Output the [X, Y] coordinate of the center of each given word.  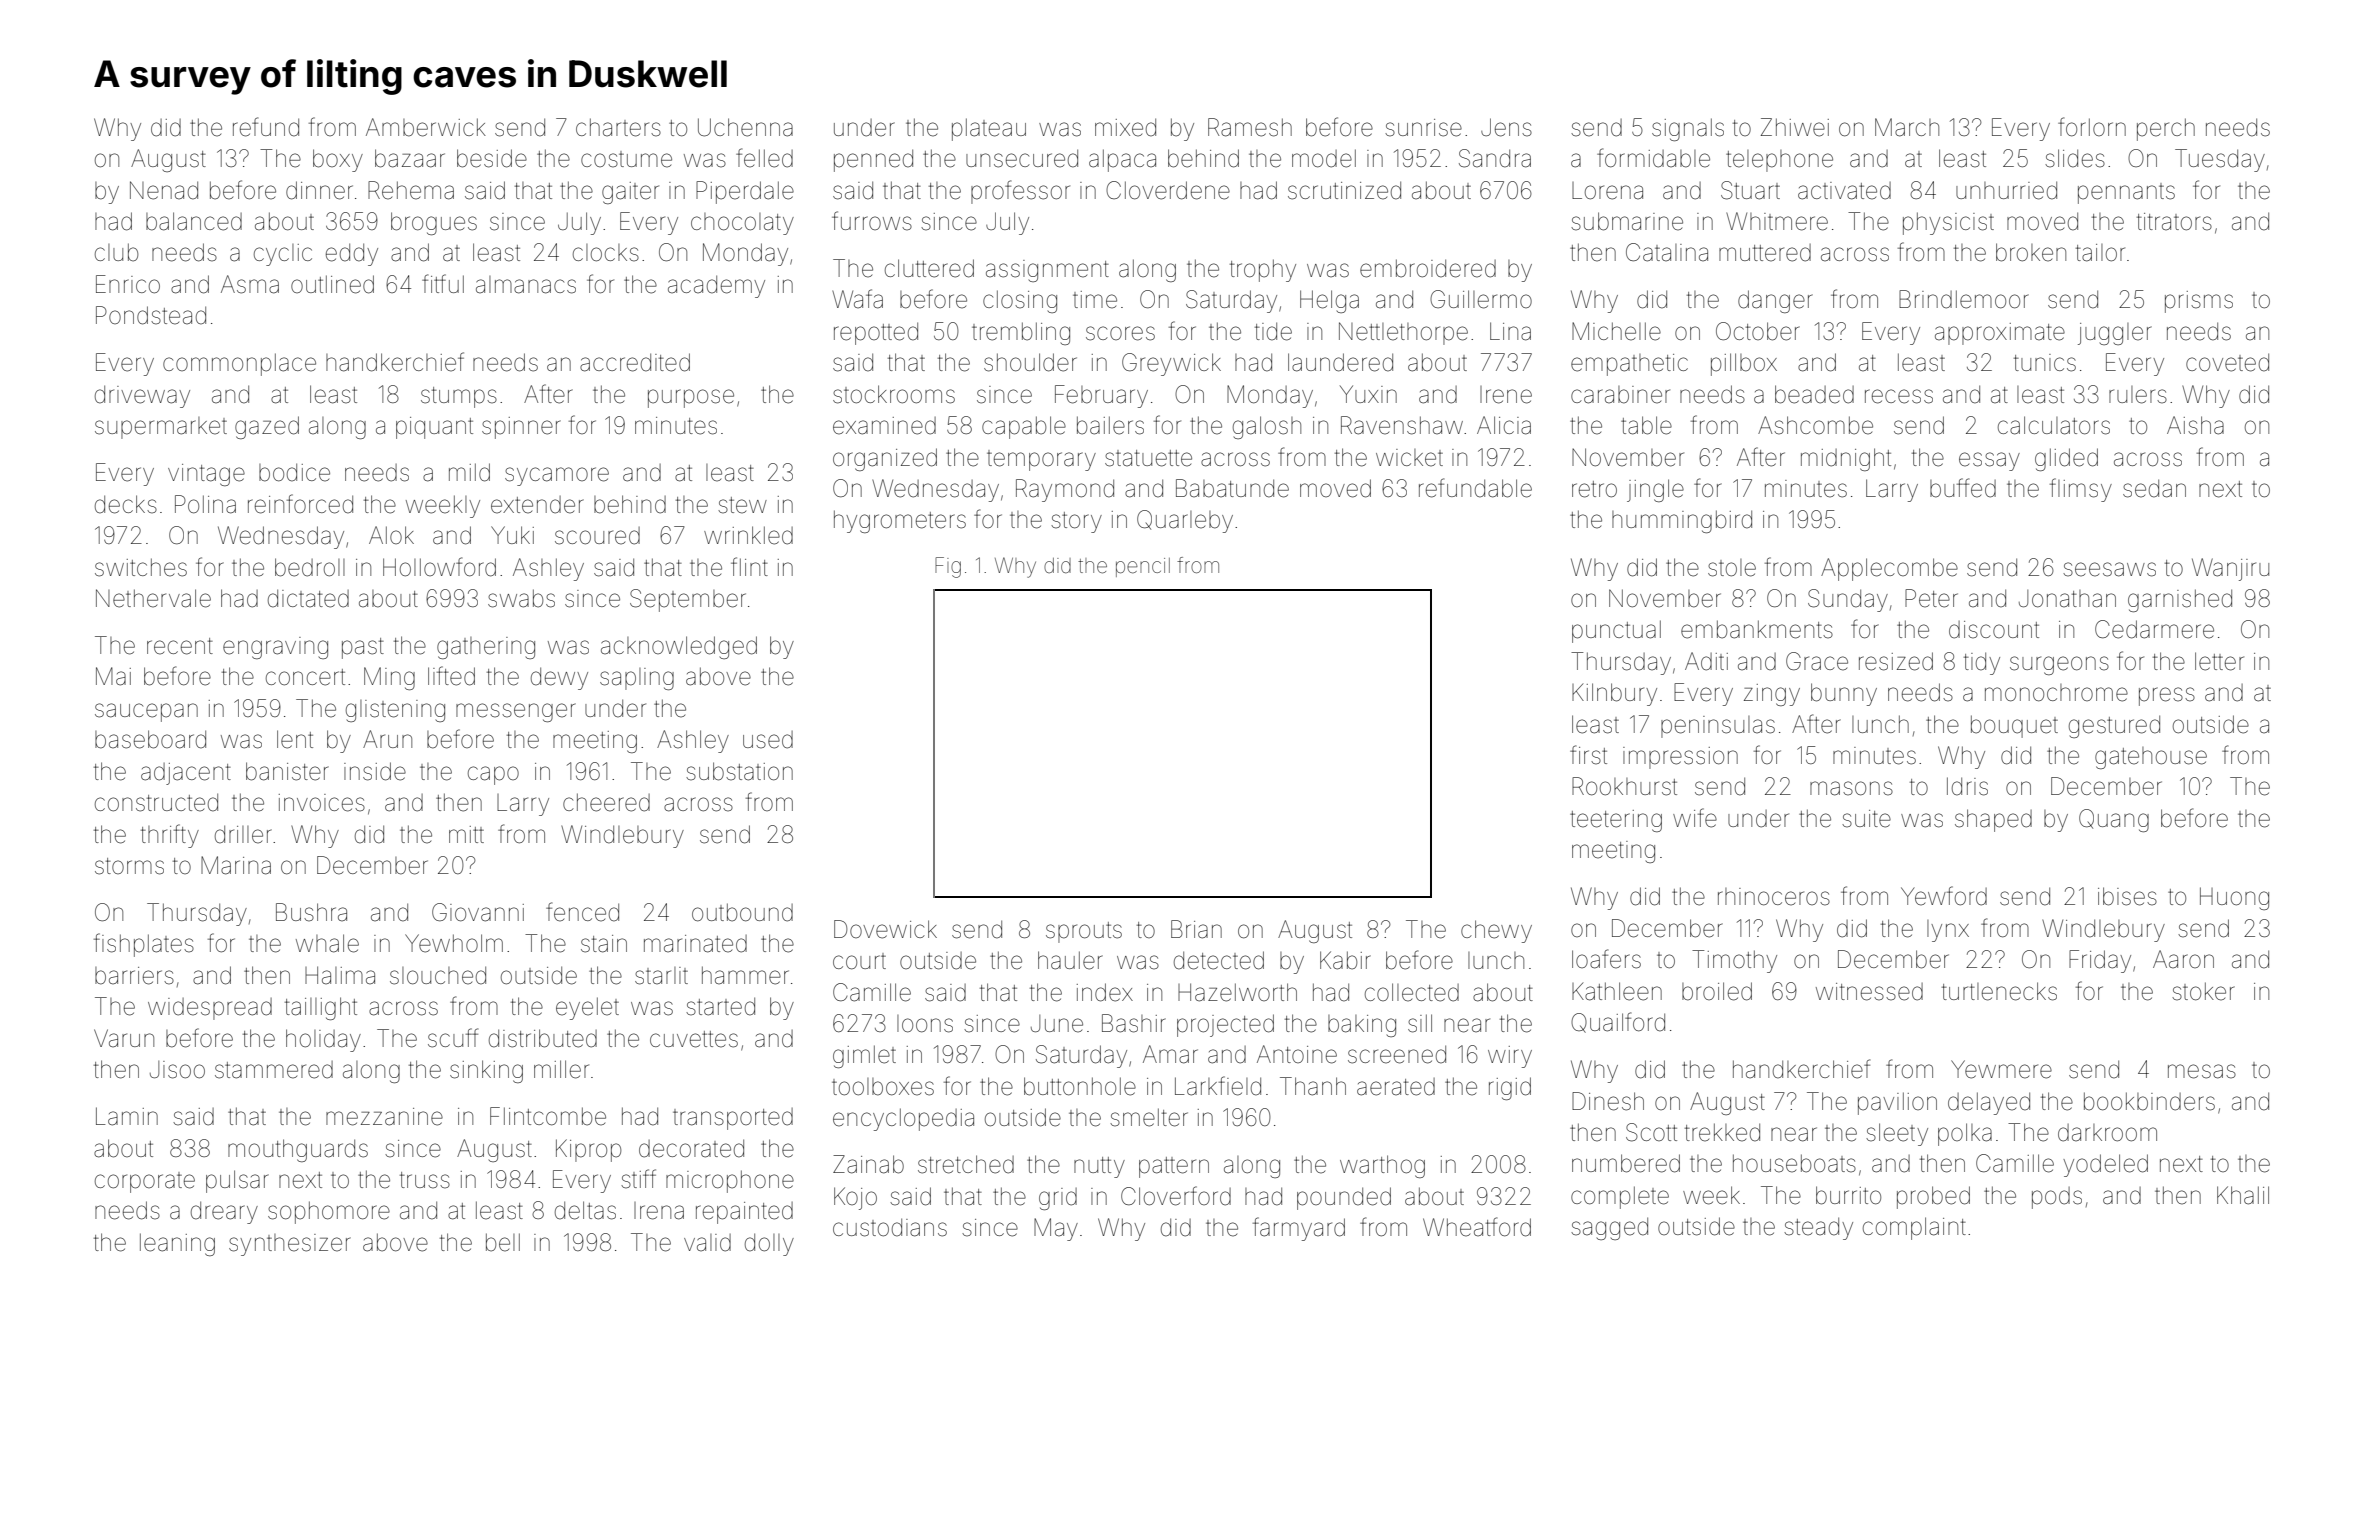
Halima [340, 975]
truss [425, 1180]
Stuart [1750, 190]
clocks [606, 253]
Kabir [1345, 960]
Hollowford [439, 567]
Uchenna [745, 127]
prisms [2199, 302]
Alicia [1504, 425]
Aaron [2183, 959]
